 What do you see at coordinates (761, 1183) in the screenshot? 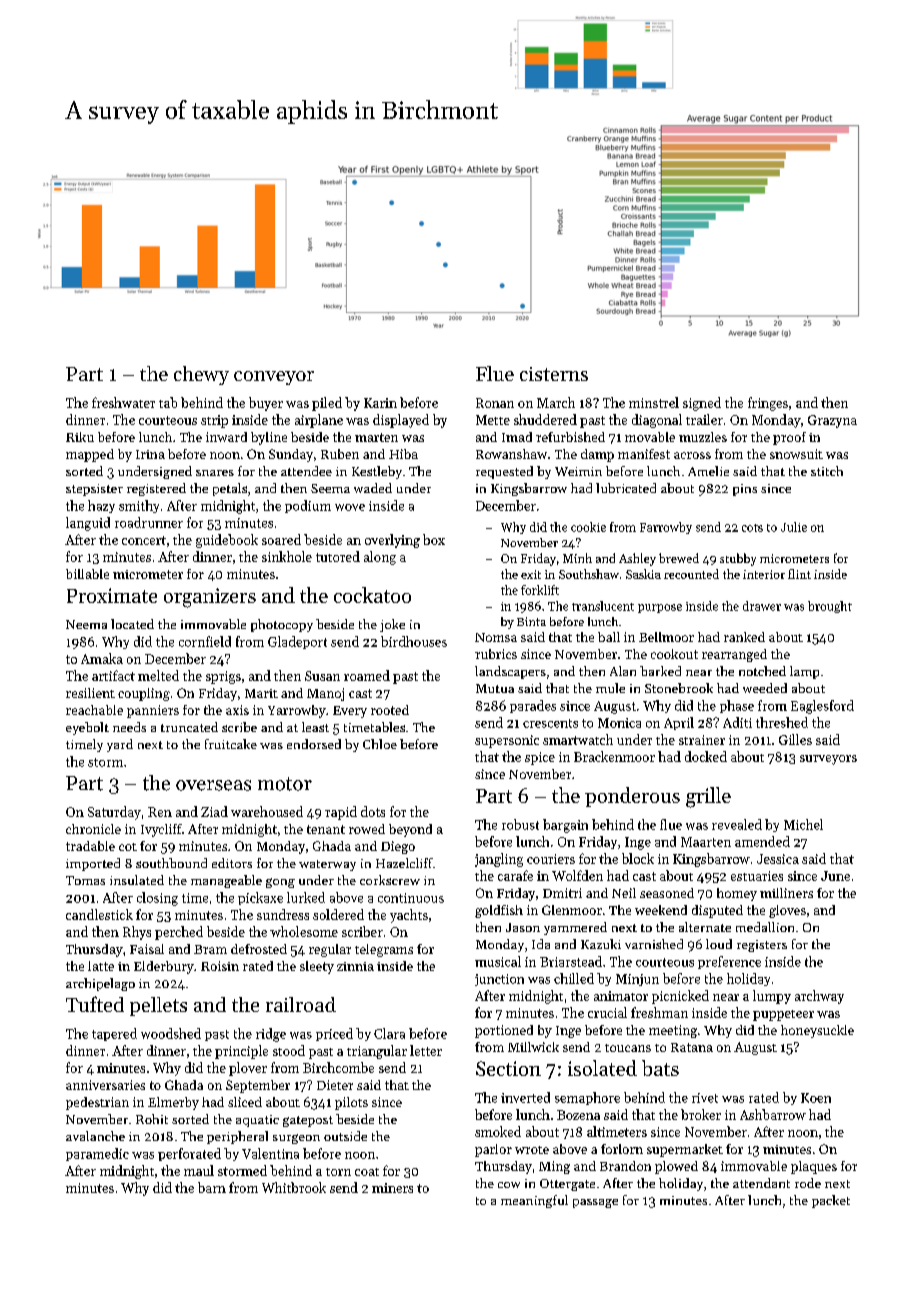
I see `attendant` at bounding box center [761, 1183].
